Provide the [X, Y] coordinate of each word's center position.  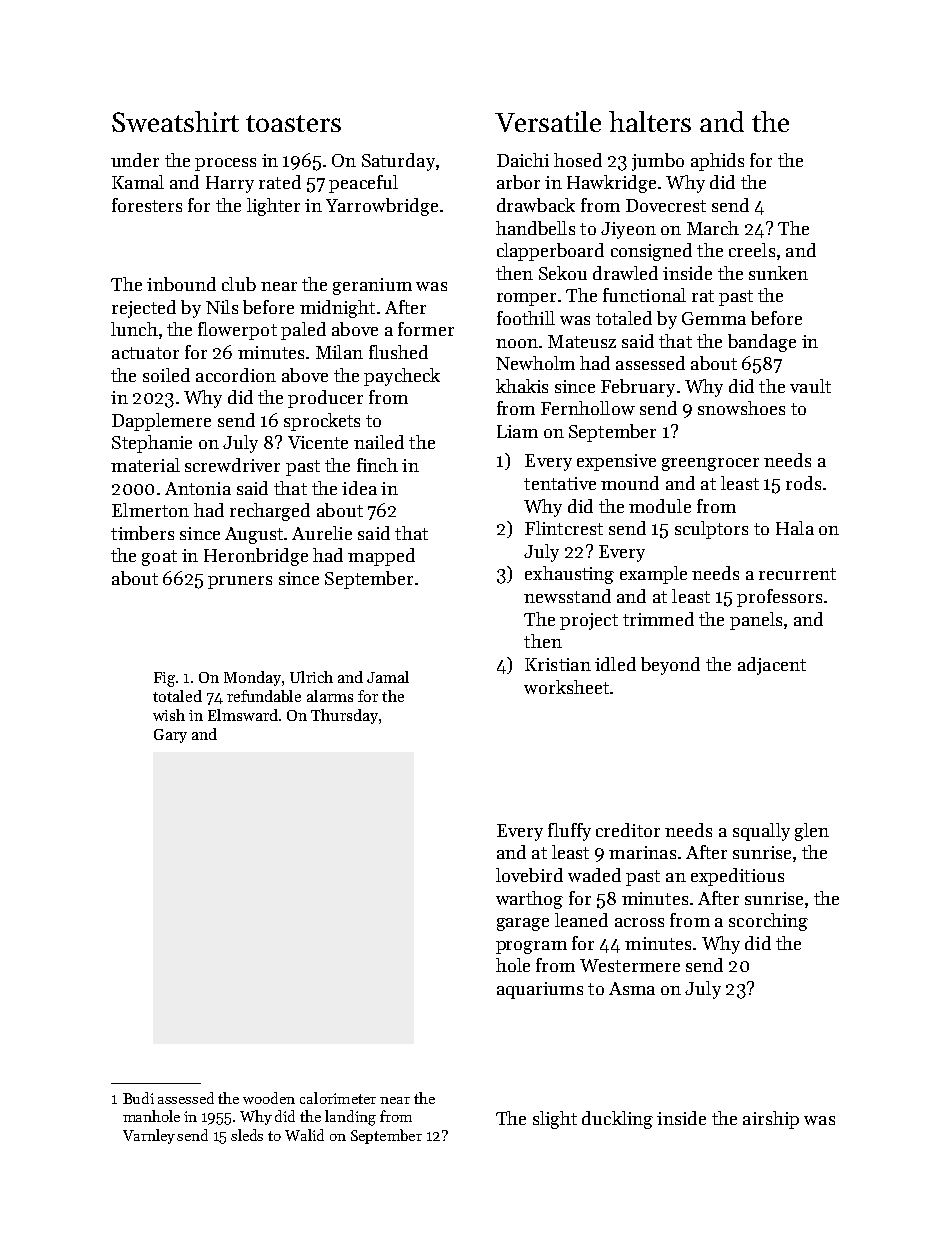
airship [771, 1120]
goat [159, 558]
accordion [236, 375]
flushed [398, 352]
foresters [147, 205]
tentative [560, 483]
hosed [578, 160]
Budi [138, 1098]
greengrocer [710, 464]
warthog [529, 900]
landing [350, 1118]
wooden [269, 1098]
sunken [778, 273]
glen [812, 832]
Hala [795, 528]
